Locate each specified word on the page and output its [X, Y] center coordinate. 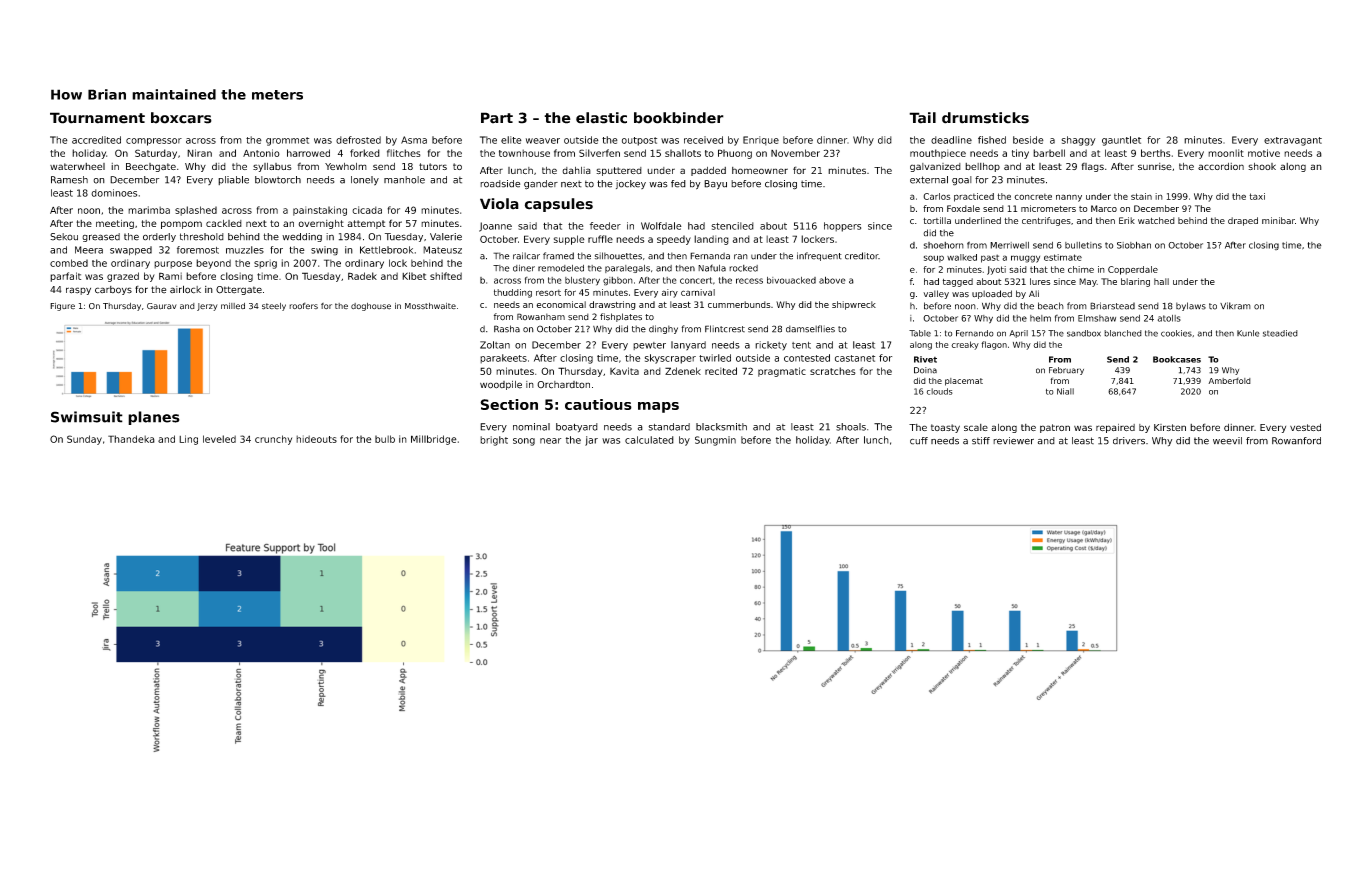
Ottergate [239, 290]
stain [1141, 196]
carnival [698, 292]
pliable [233, 180]
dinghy [663, 329]
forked [365, 153]
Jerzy [207, 307]
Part [497, 118]
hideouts [316, 439]
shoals [851, 427]
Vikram [1235, 306]
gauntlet [1121, 141]
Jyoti [996, 270]
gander [541, 185]
